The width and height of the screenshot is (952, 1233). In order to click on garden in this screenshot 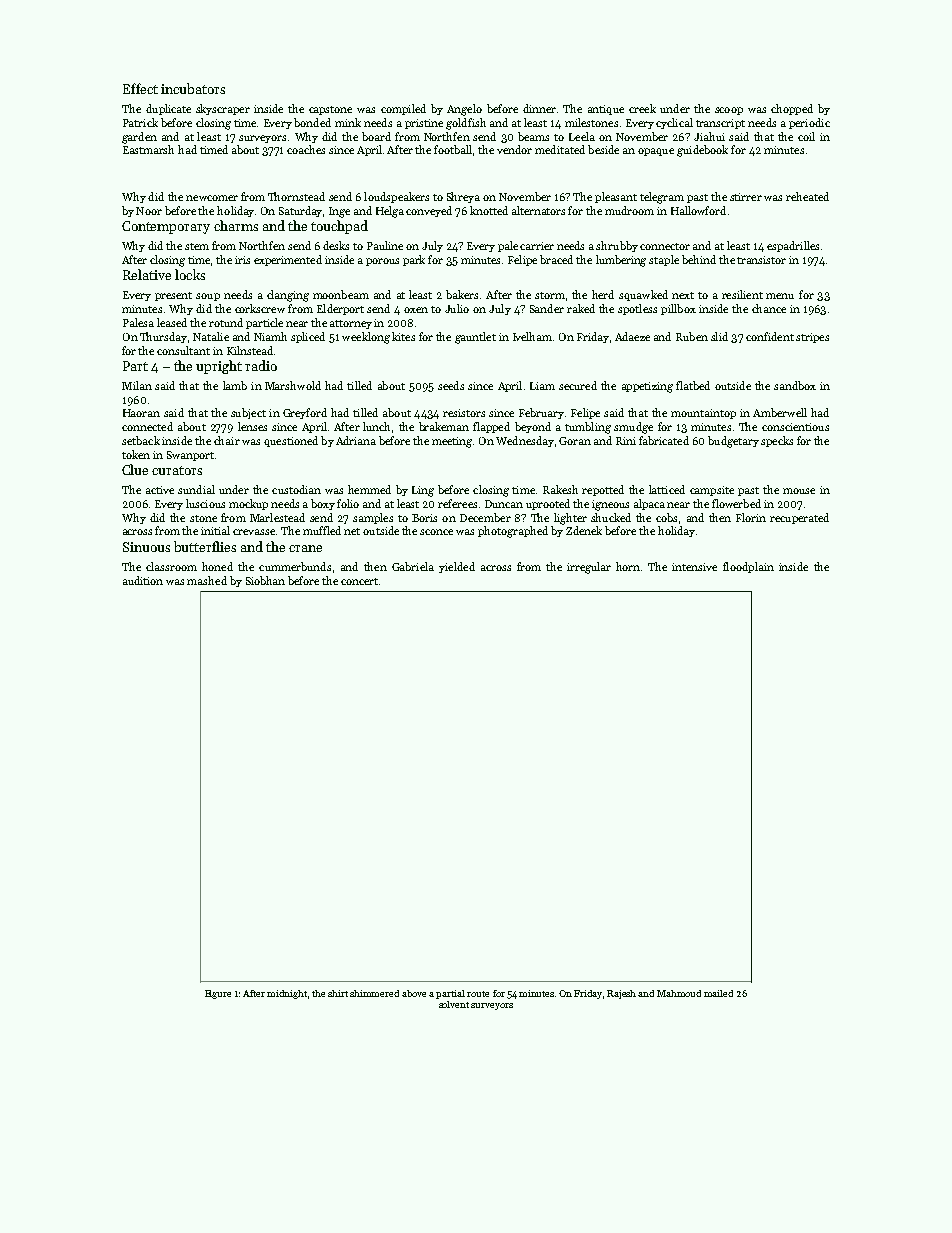, I will do `click(139, 138)`.
